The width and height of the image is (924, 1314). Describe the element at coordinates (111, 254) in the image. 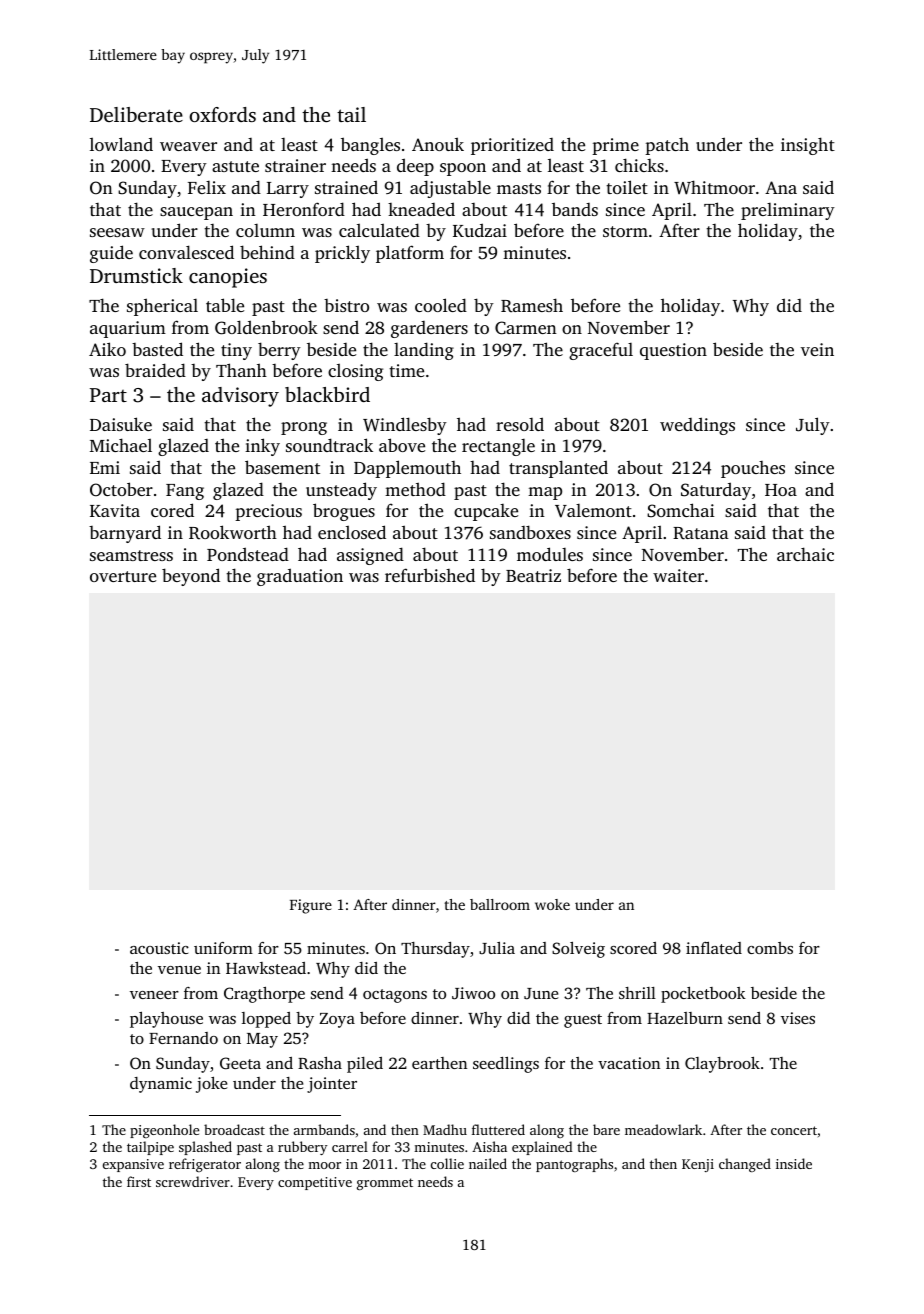

I see `guide` at that location.
